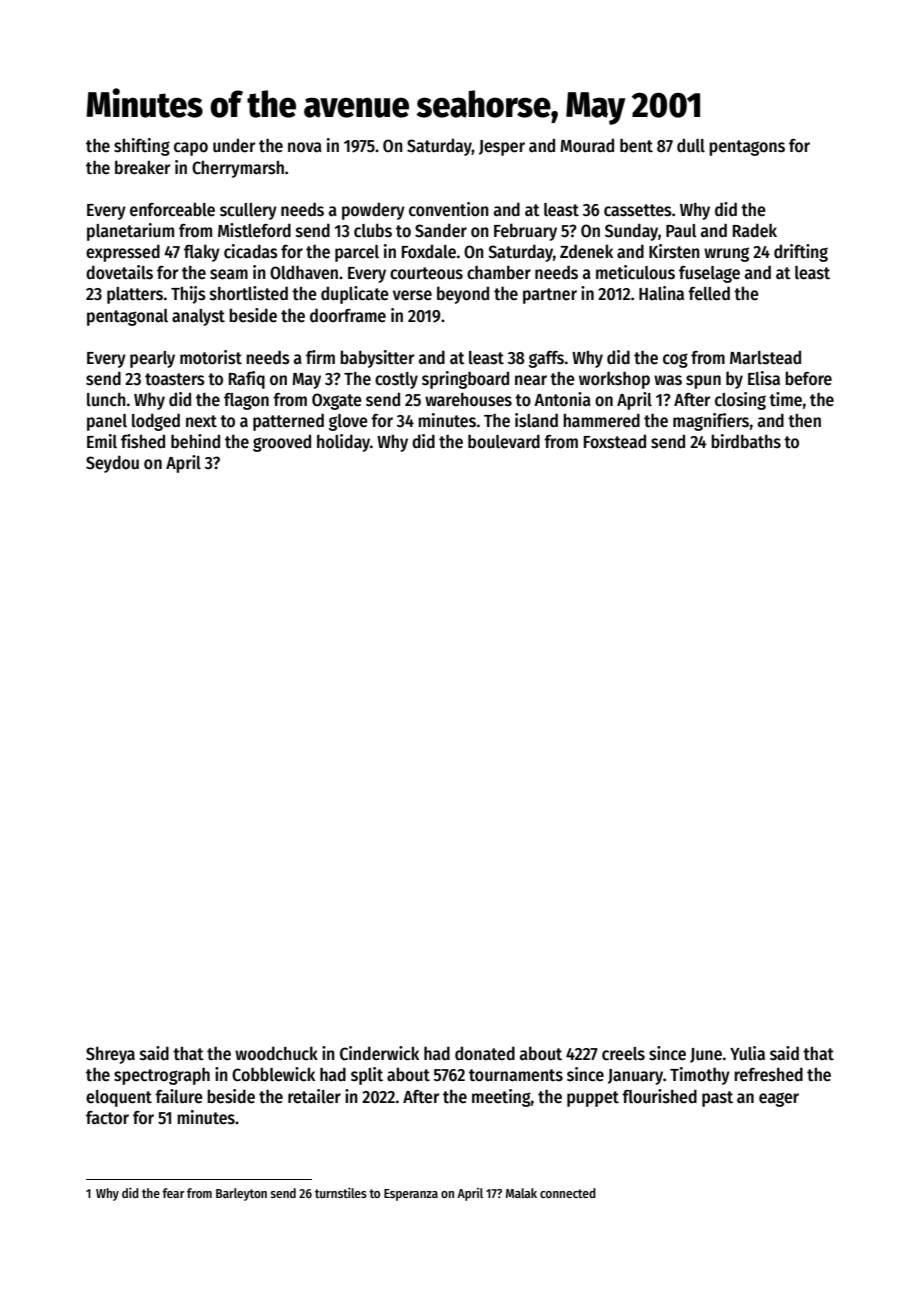 The height and width of the screenshot is (1314, 924). Describe the element at coordinates (110, 1055) in the screenshot. I see `Shreya` at that location.
